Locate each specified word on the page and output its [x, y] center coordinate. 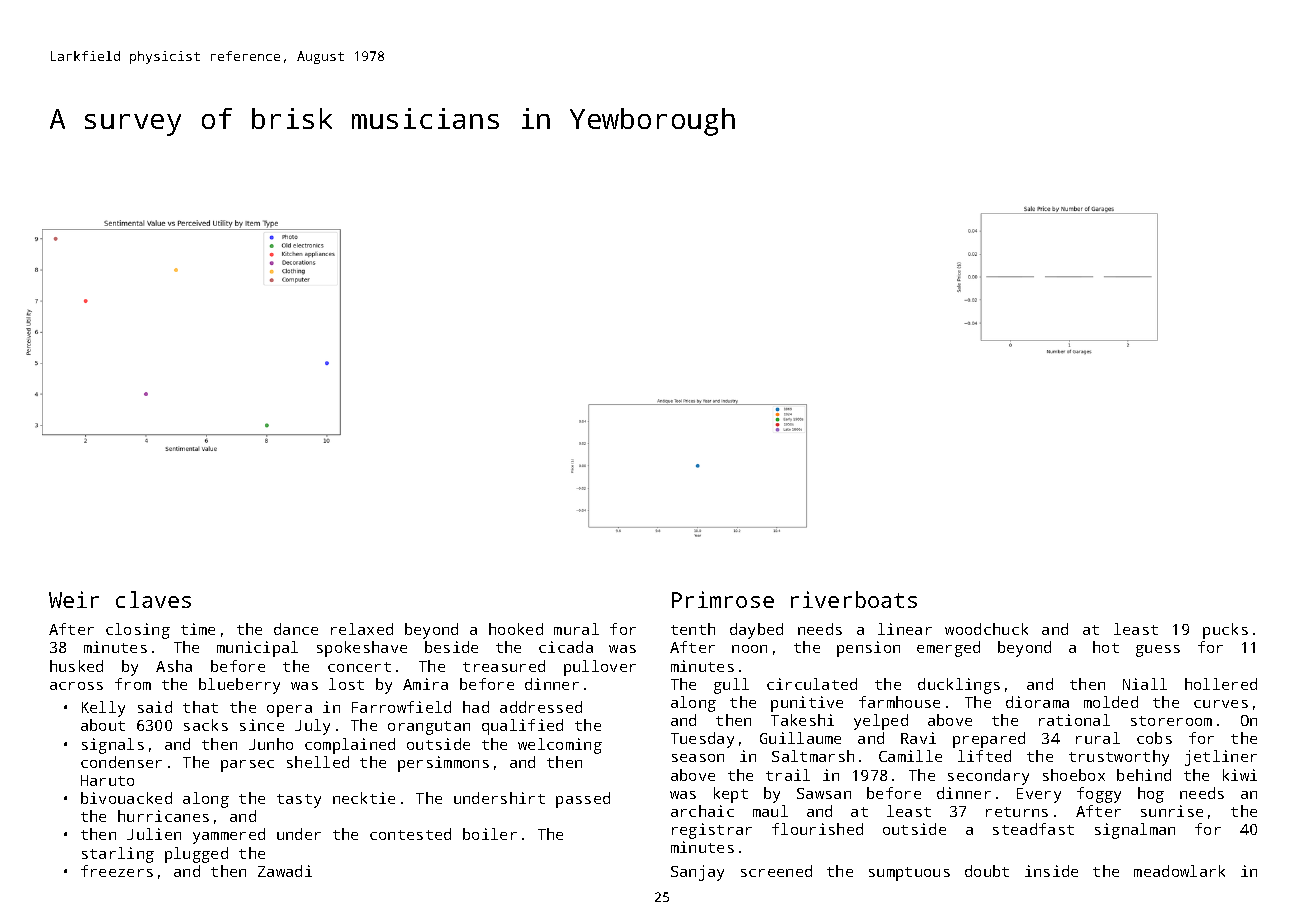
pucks [1225, 631]
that [200, 707]
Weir [74, 599]
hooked [516, 629]
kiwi [1240, 775]
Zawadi [285, 871]
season [698, 758]
